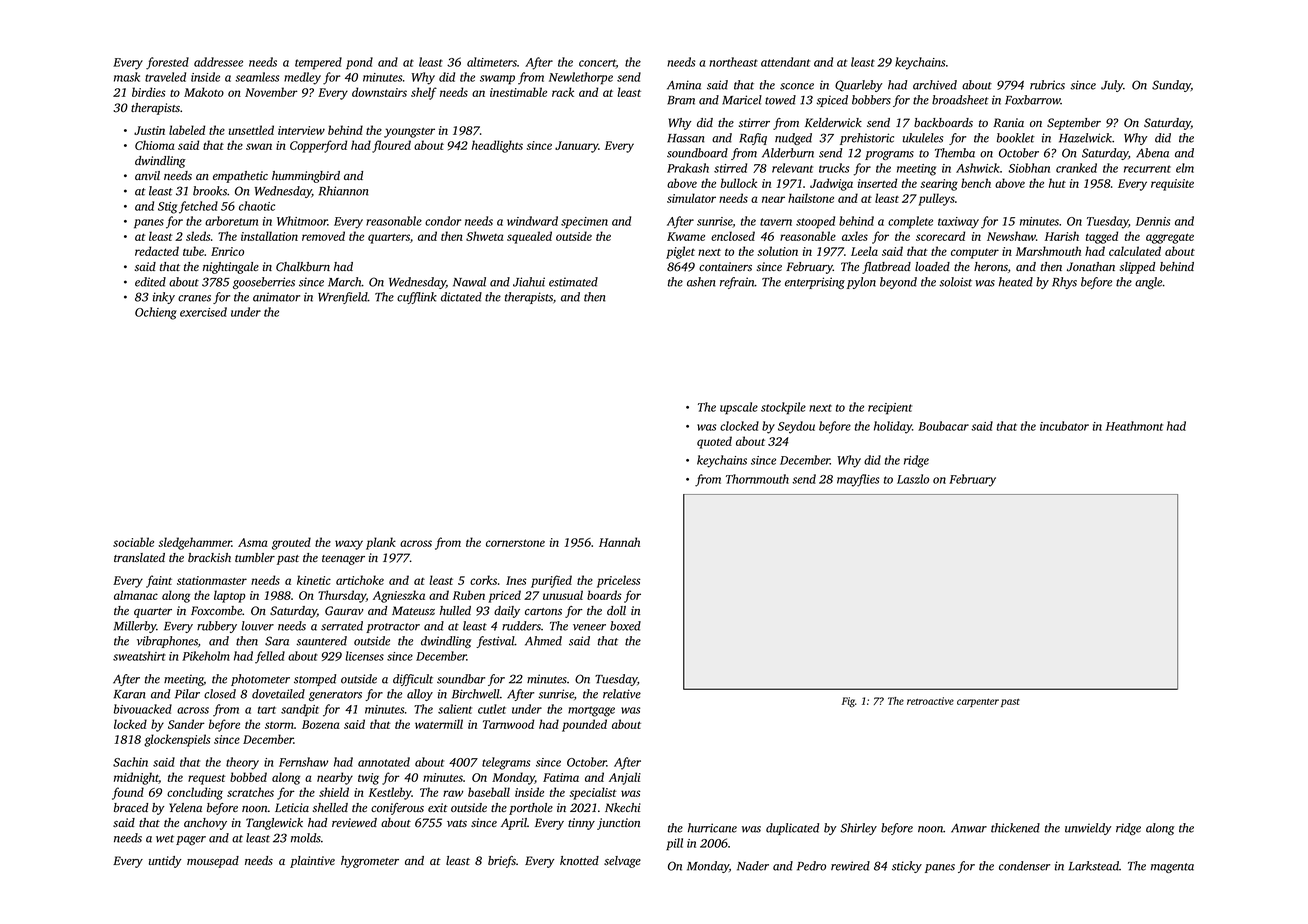  What do you see at coordinates (1185, 168) in the image?
I see `elm` at bounding box center [1185, 168].
